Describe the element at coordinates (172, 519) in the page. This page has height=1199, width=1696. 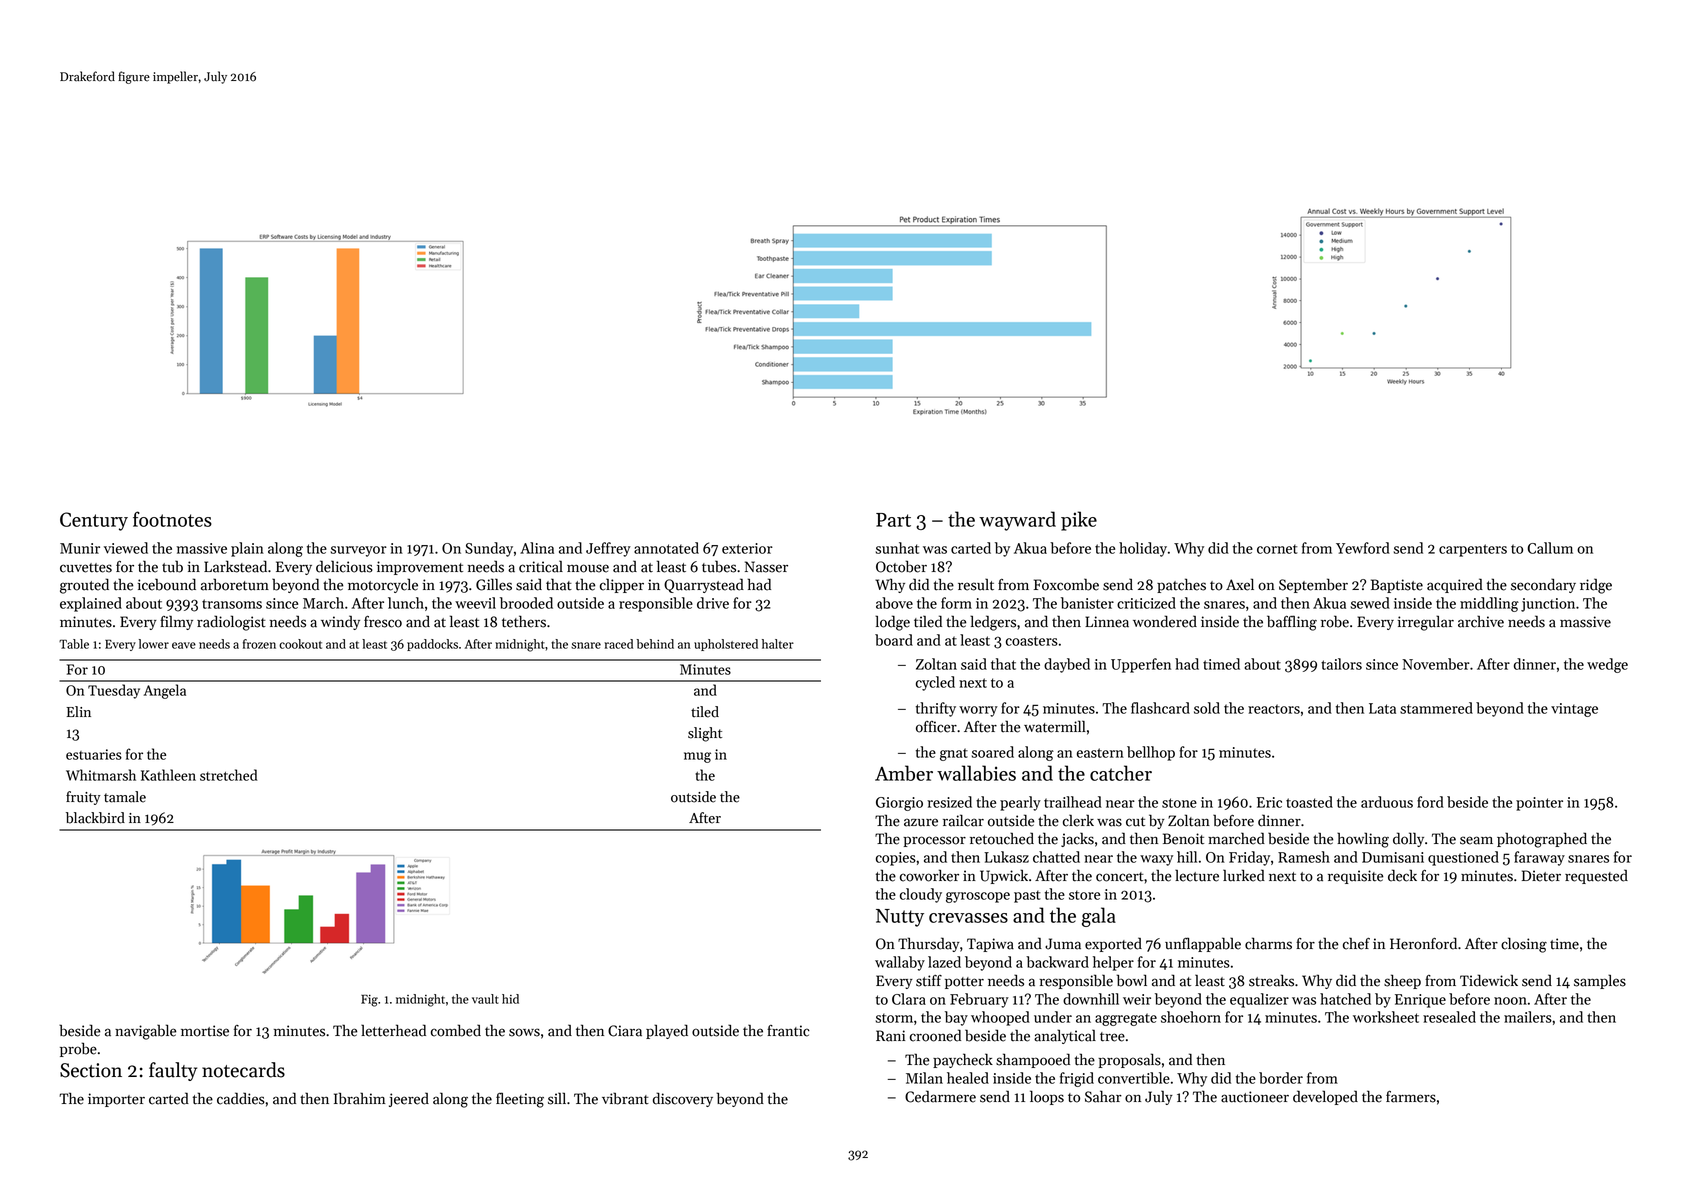
I see `footnotes` at that location.
